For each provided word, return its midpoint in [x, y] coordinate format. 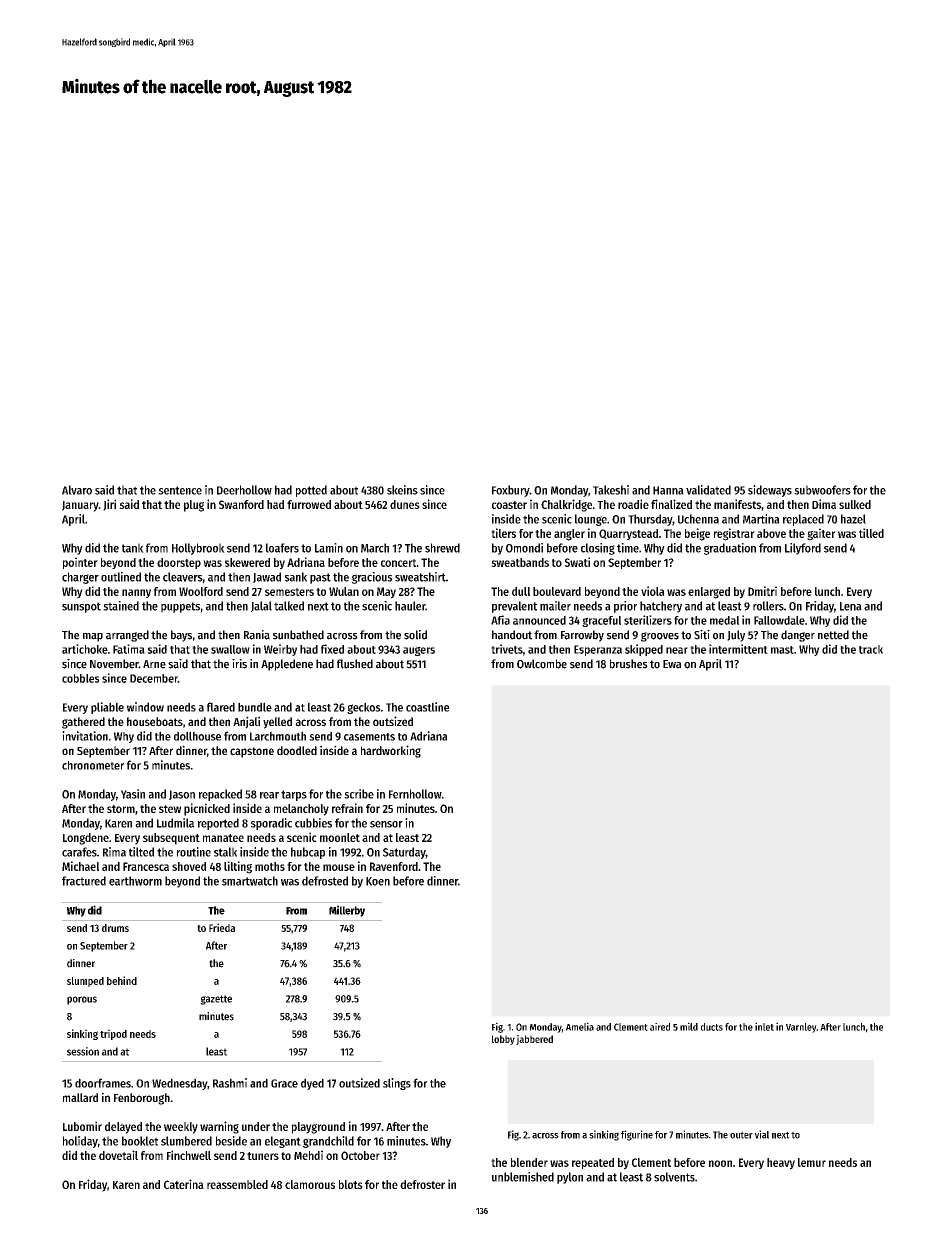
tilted [141, 852]
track [871, 649]
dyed [312, 1084]
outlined [121, 577]
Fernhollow [415, 794]
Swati [577, 562]
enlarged [709, 593]
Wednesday [179, 1084]
